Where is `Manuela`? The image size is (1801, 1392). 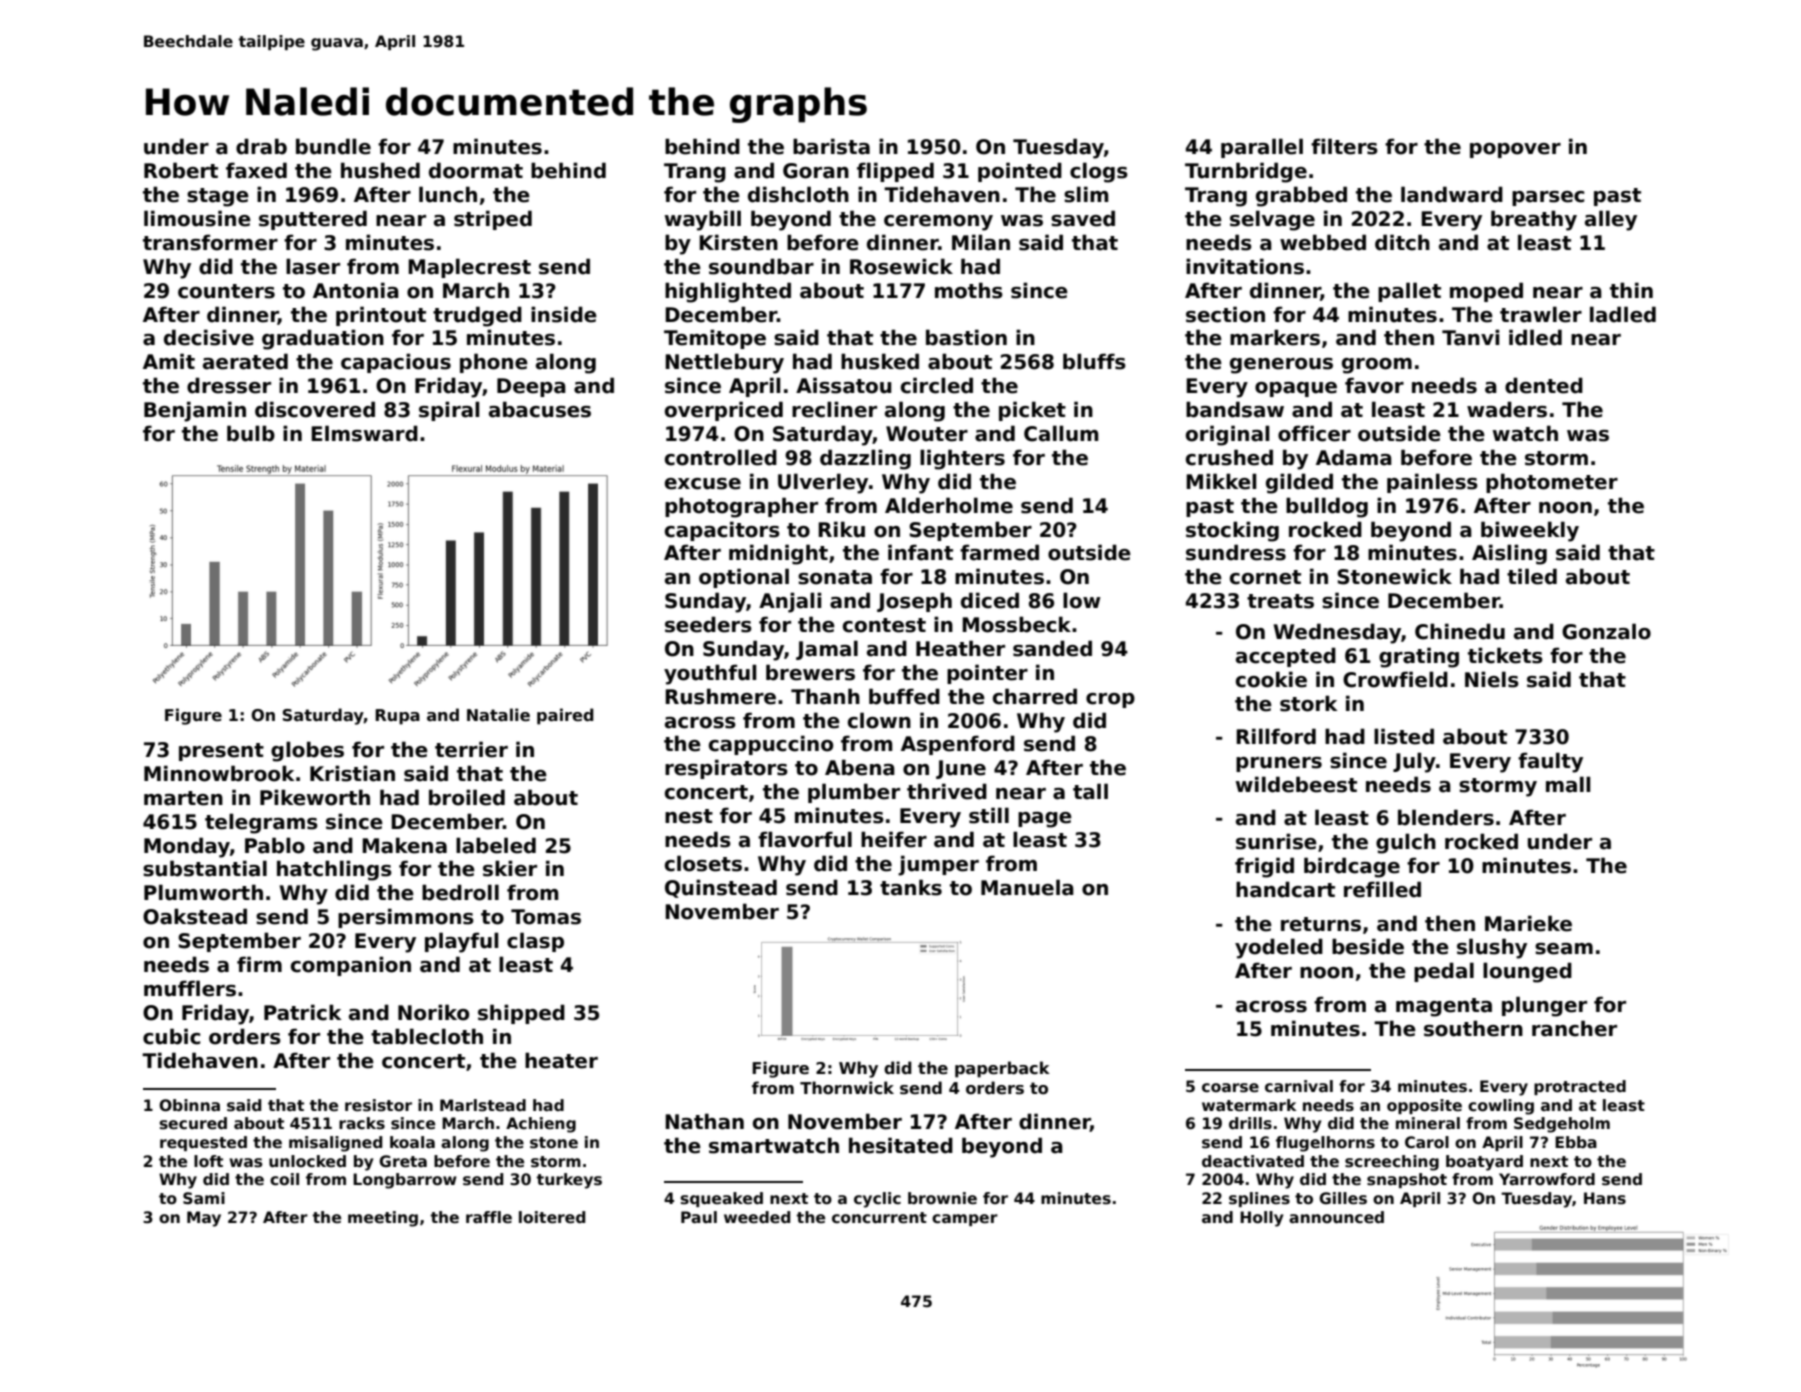 Manuela is located at coordinates (1027, 887).
